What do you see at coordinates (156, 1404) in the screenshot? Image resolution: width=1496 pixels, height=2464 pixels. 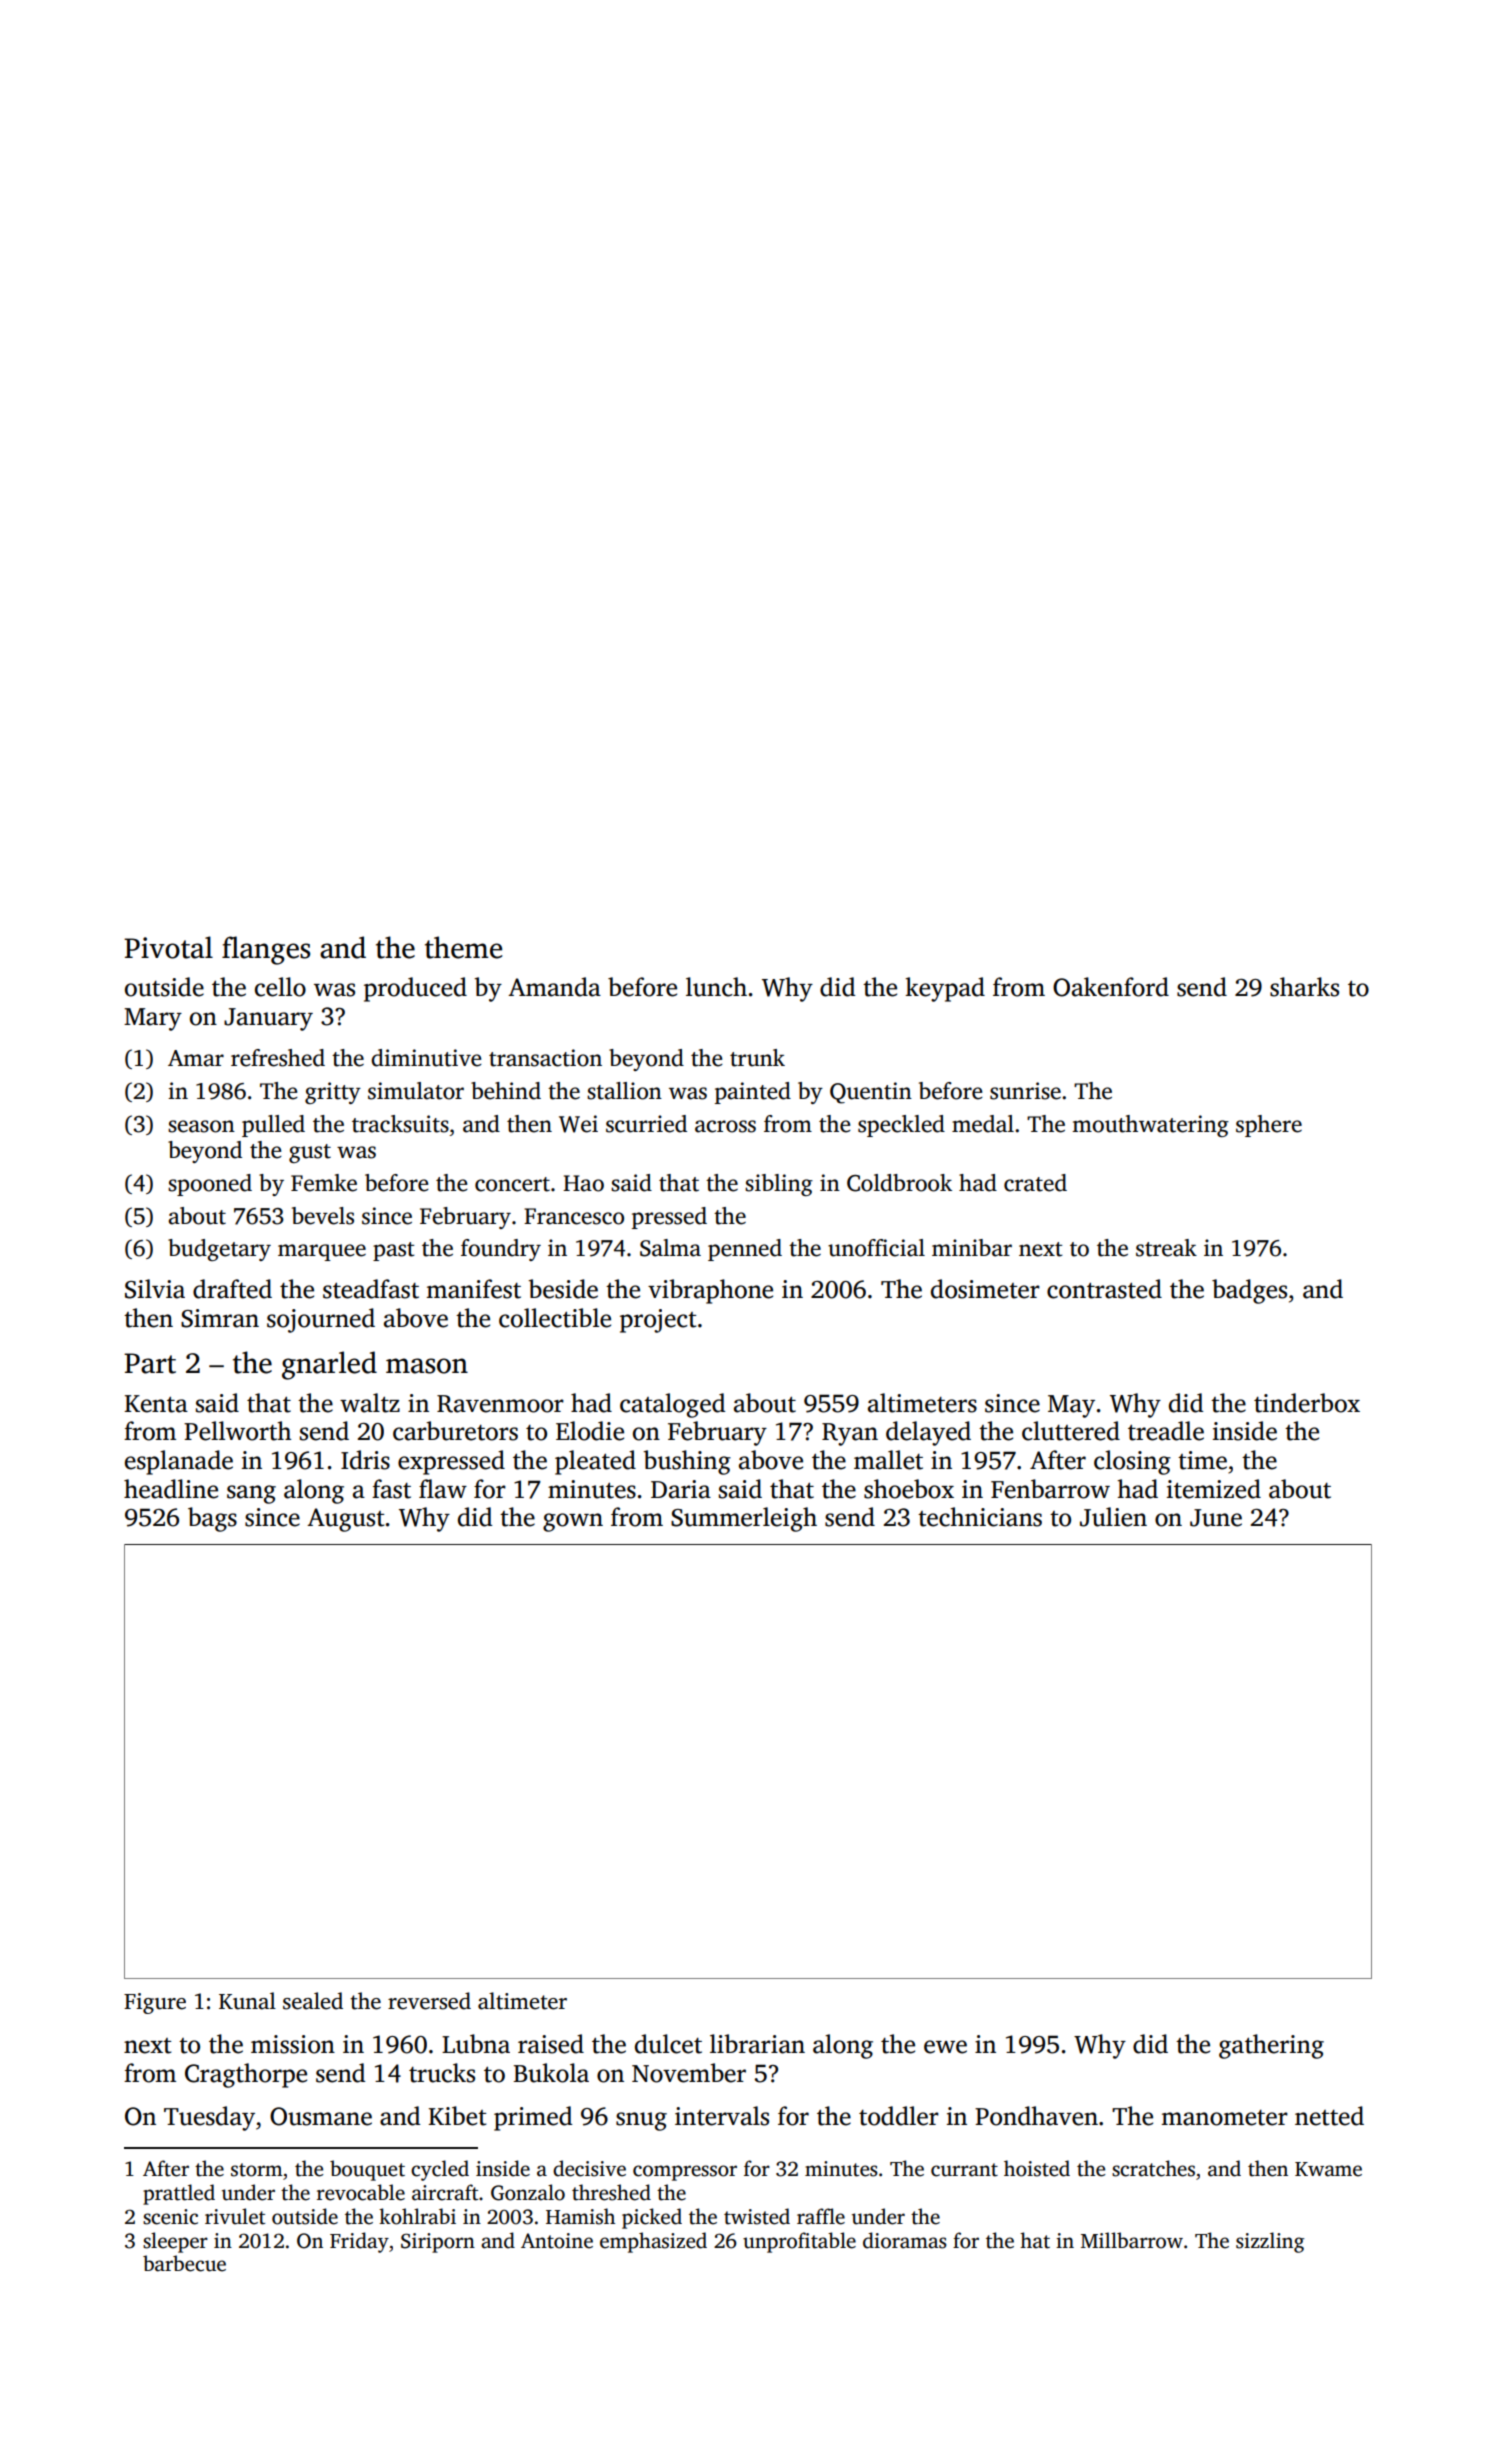 I see `Kenta` at bounding box center [156, 1404].
